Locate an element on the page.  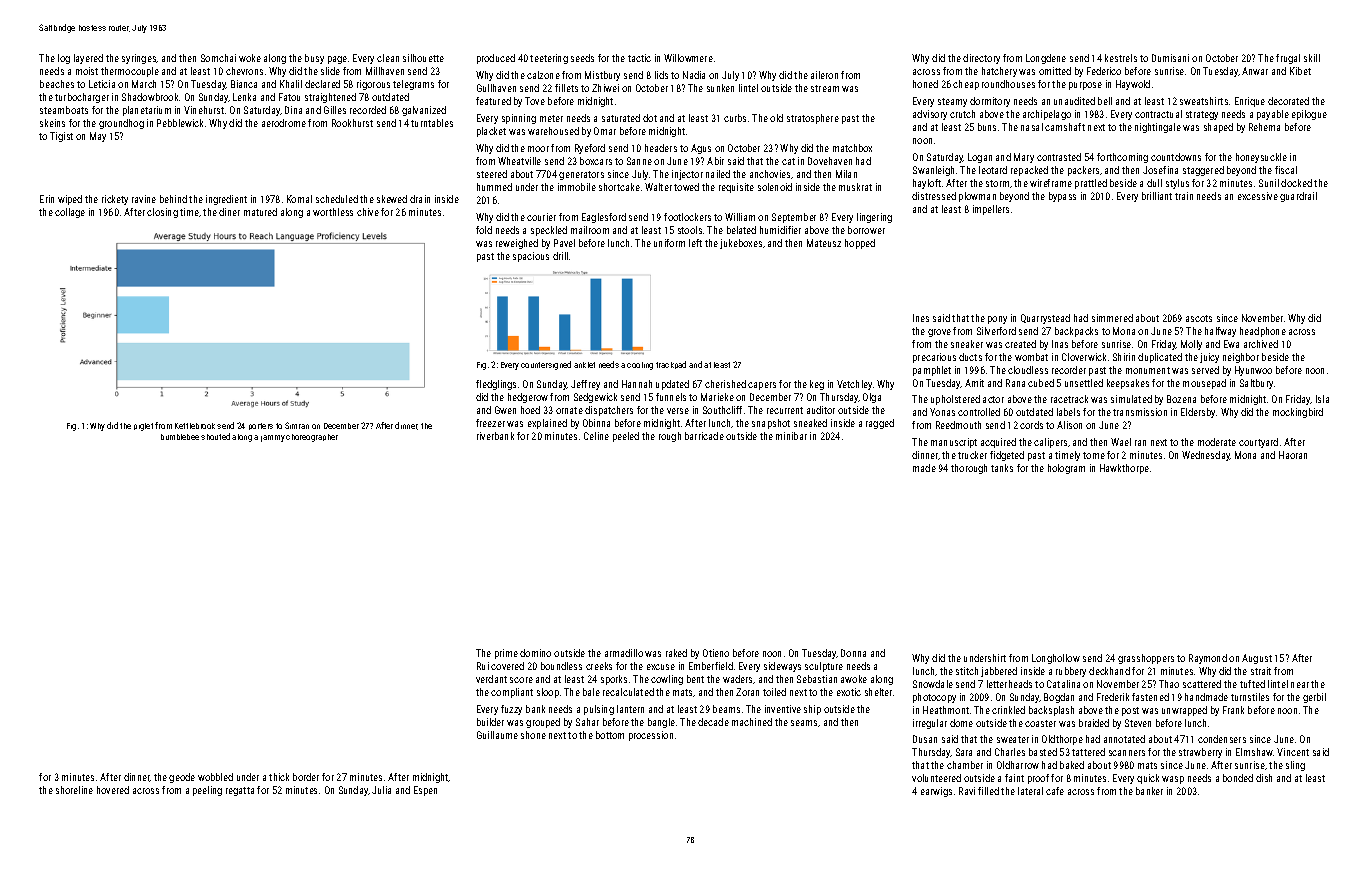
Julia is located at coordinates (381, 790).
